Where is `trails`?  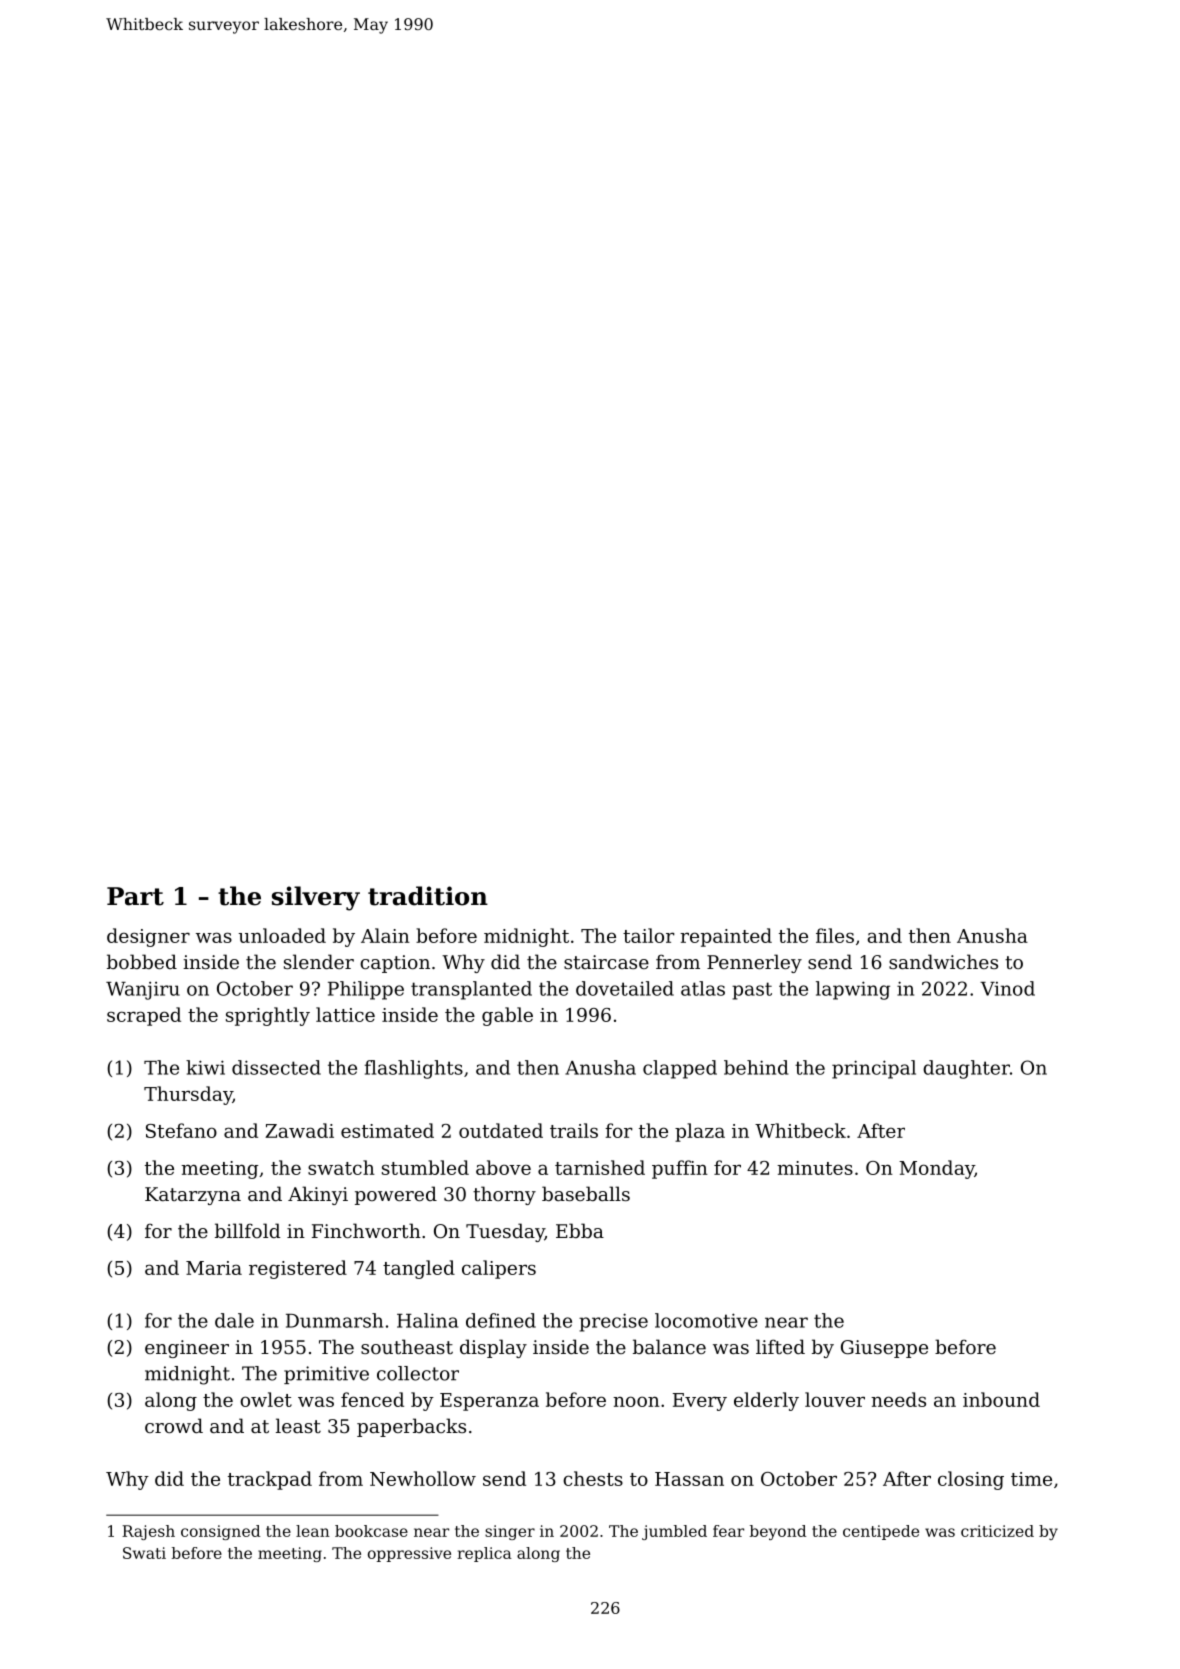 trails is located at coordinates (574, 1130).
